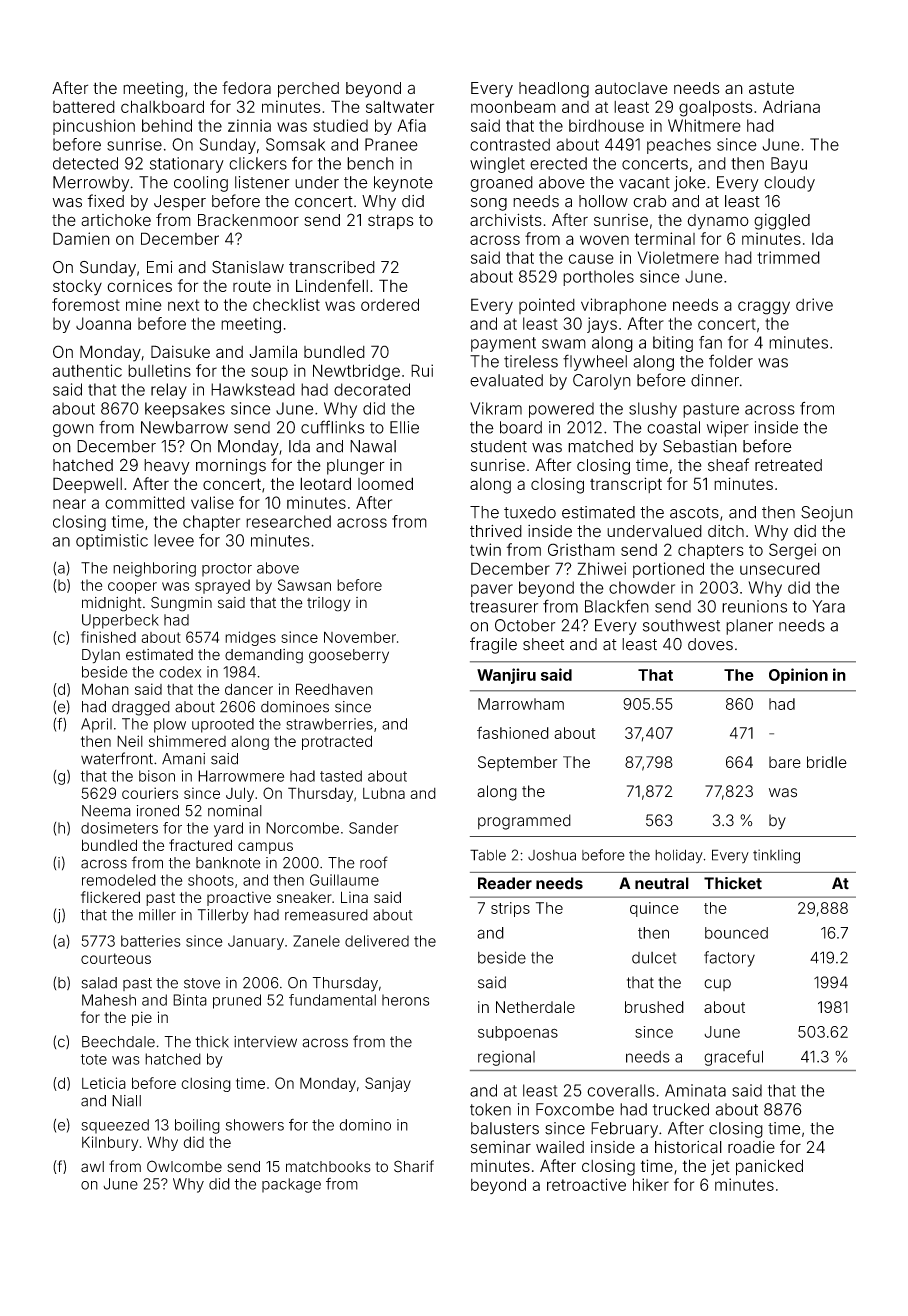  I want to click on Lina, so click(354, 897).
